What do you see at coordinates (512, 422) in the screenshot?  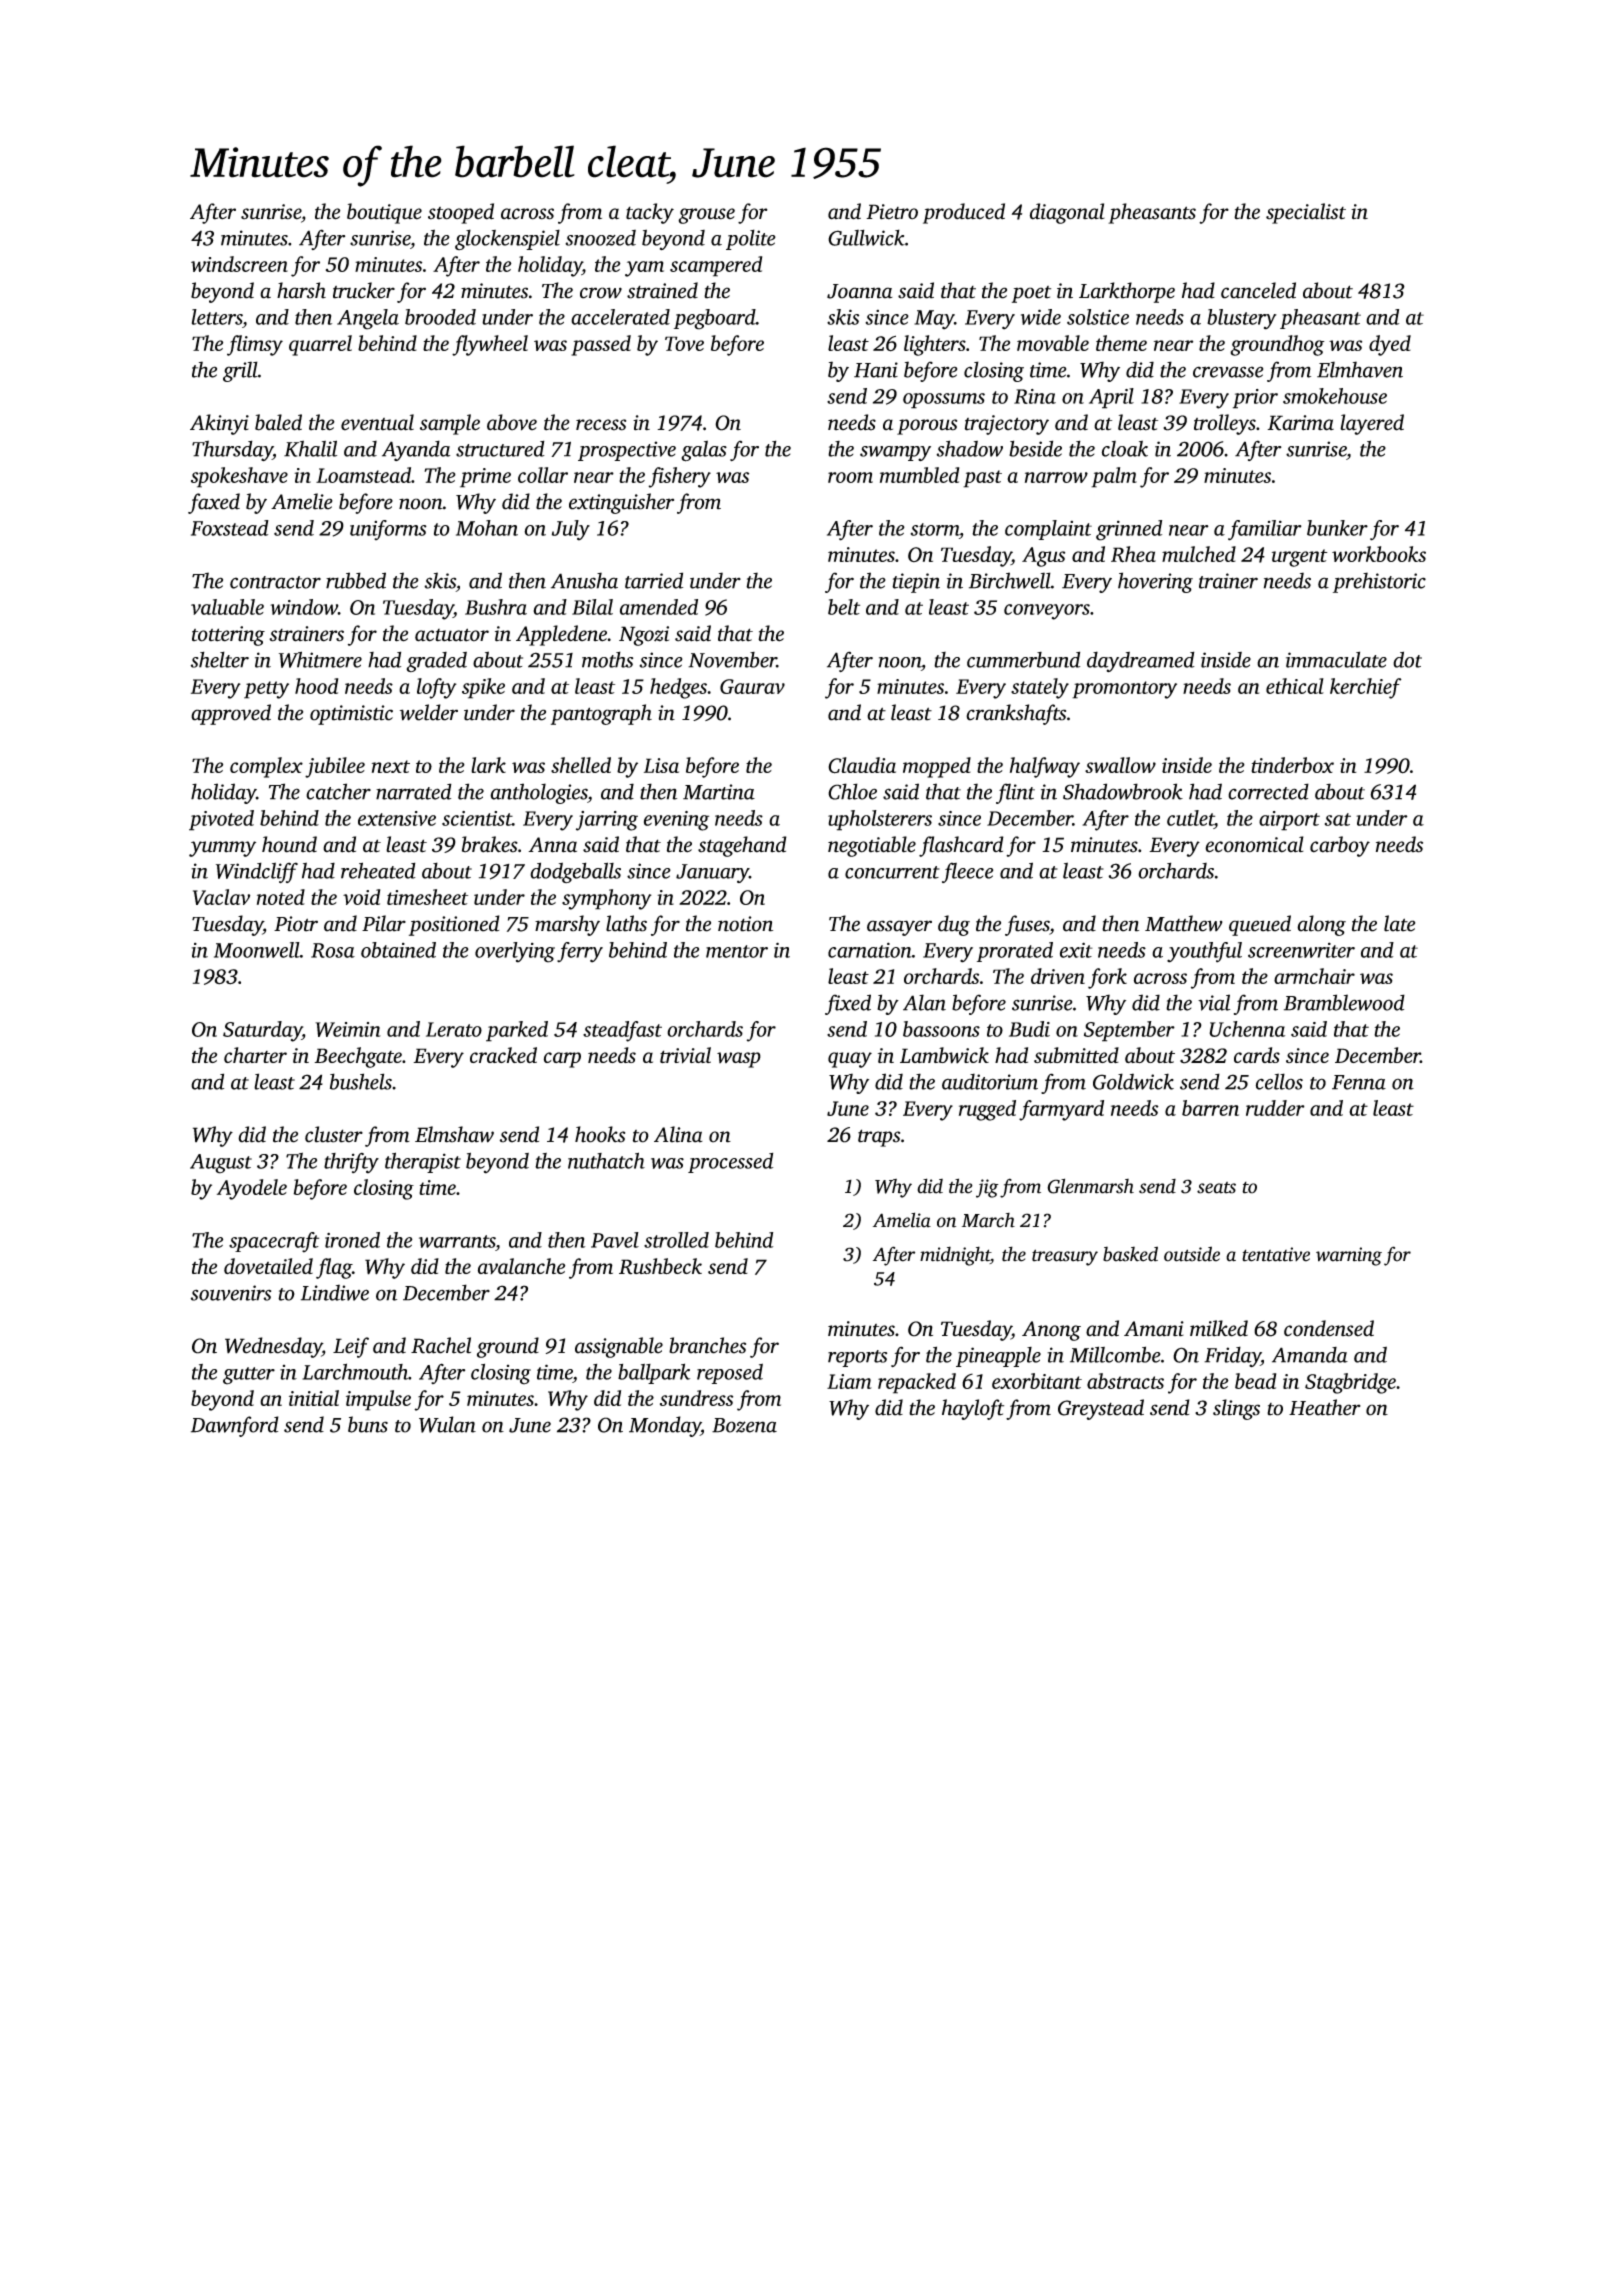 I see `above` at bounding box center [512, 422].
